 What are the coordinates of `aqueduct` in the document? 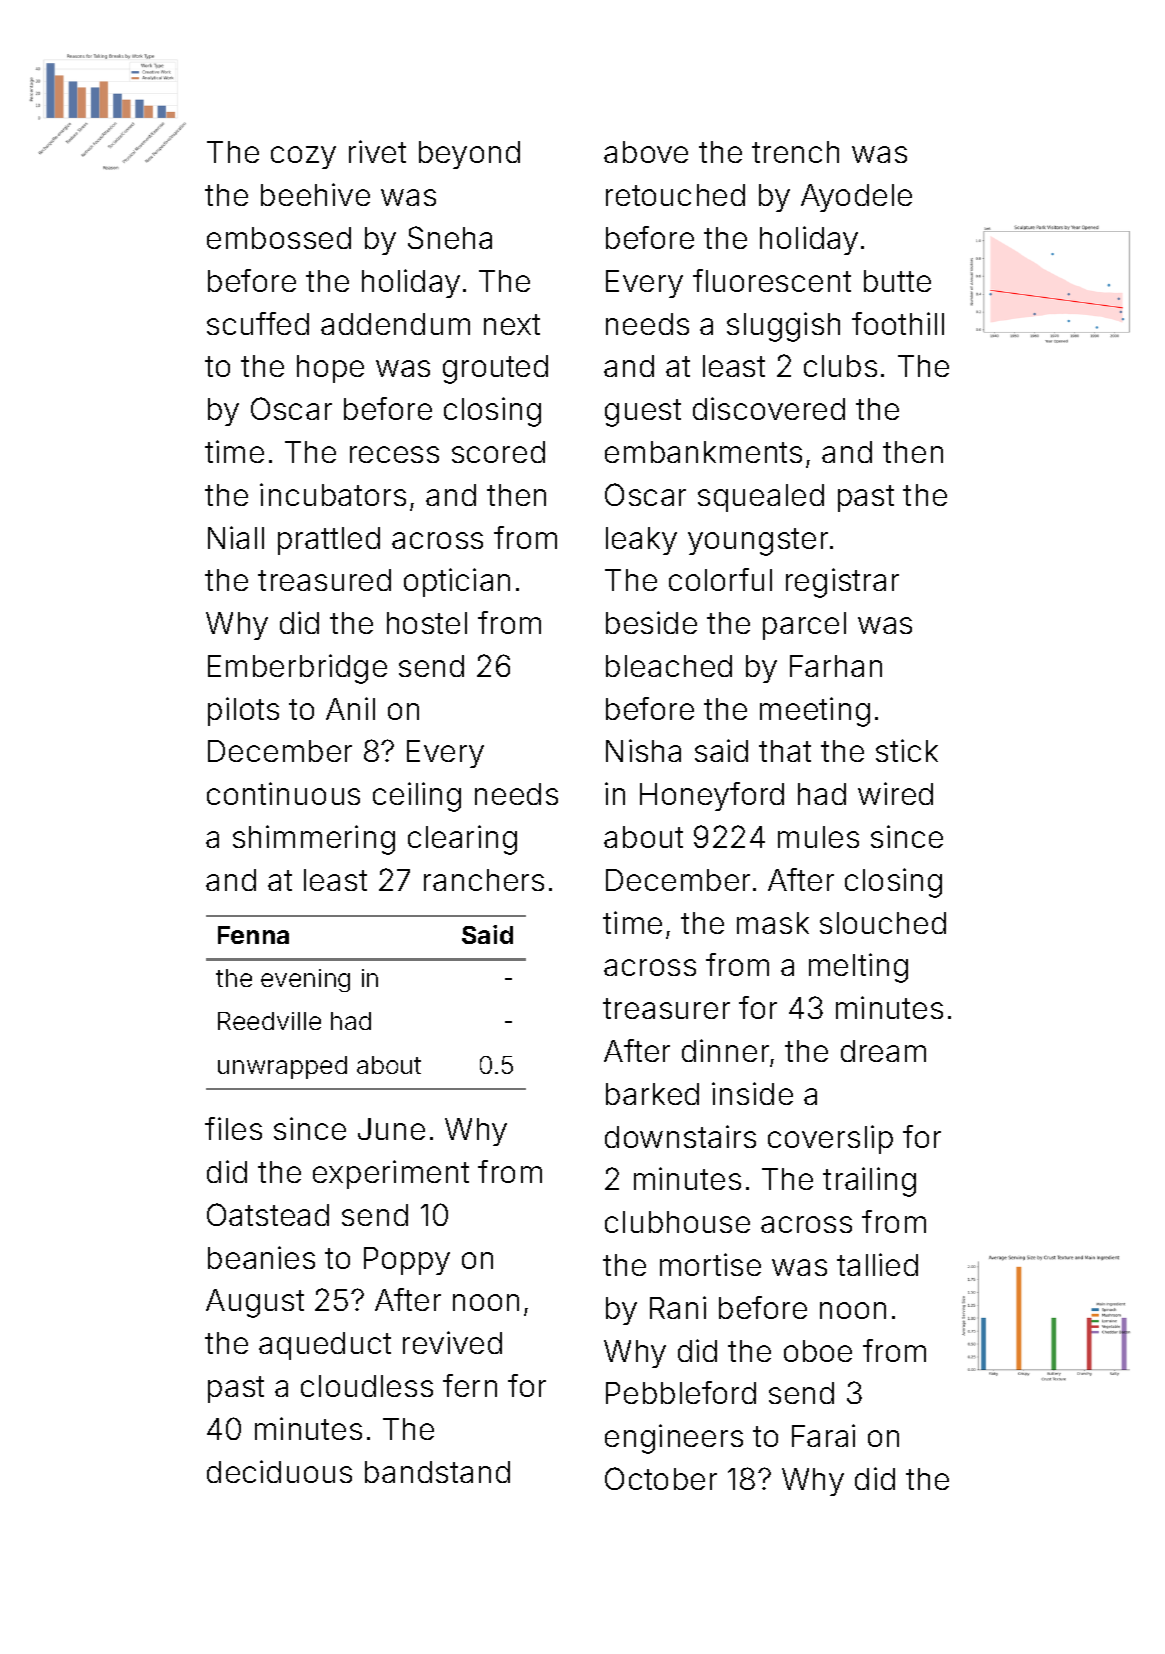 It's located at (325, 1346).
